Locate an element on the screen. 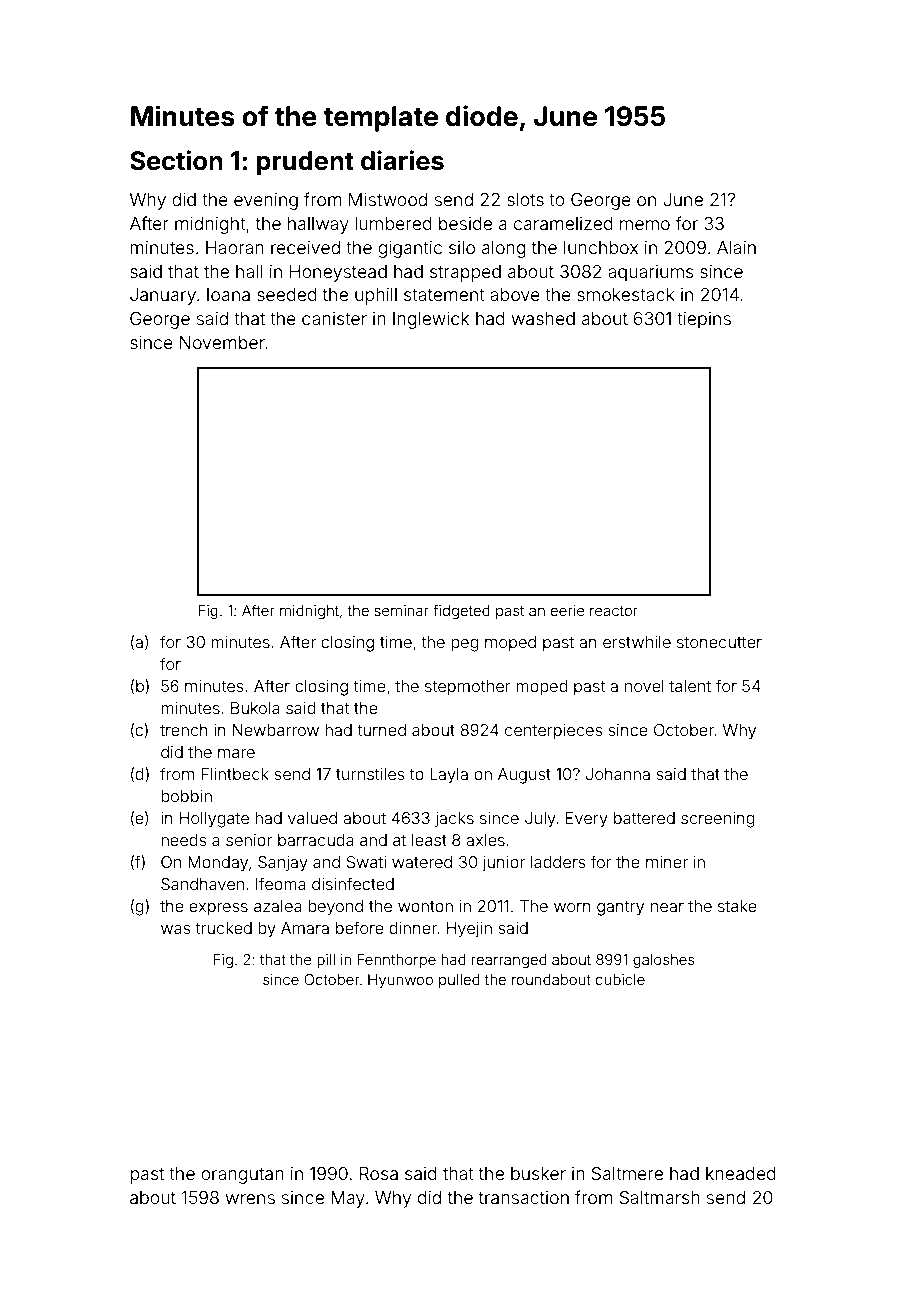 Image resolution: width=908 pixels, height=1316 pixels. stonecutter is located at coordinates (719, 642).
